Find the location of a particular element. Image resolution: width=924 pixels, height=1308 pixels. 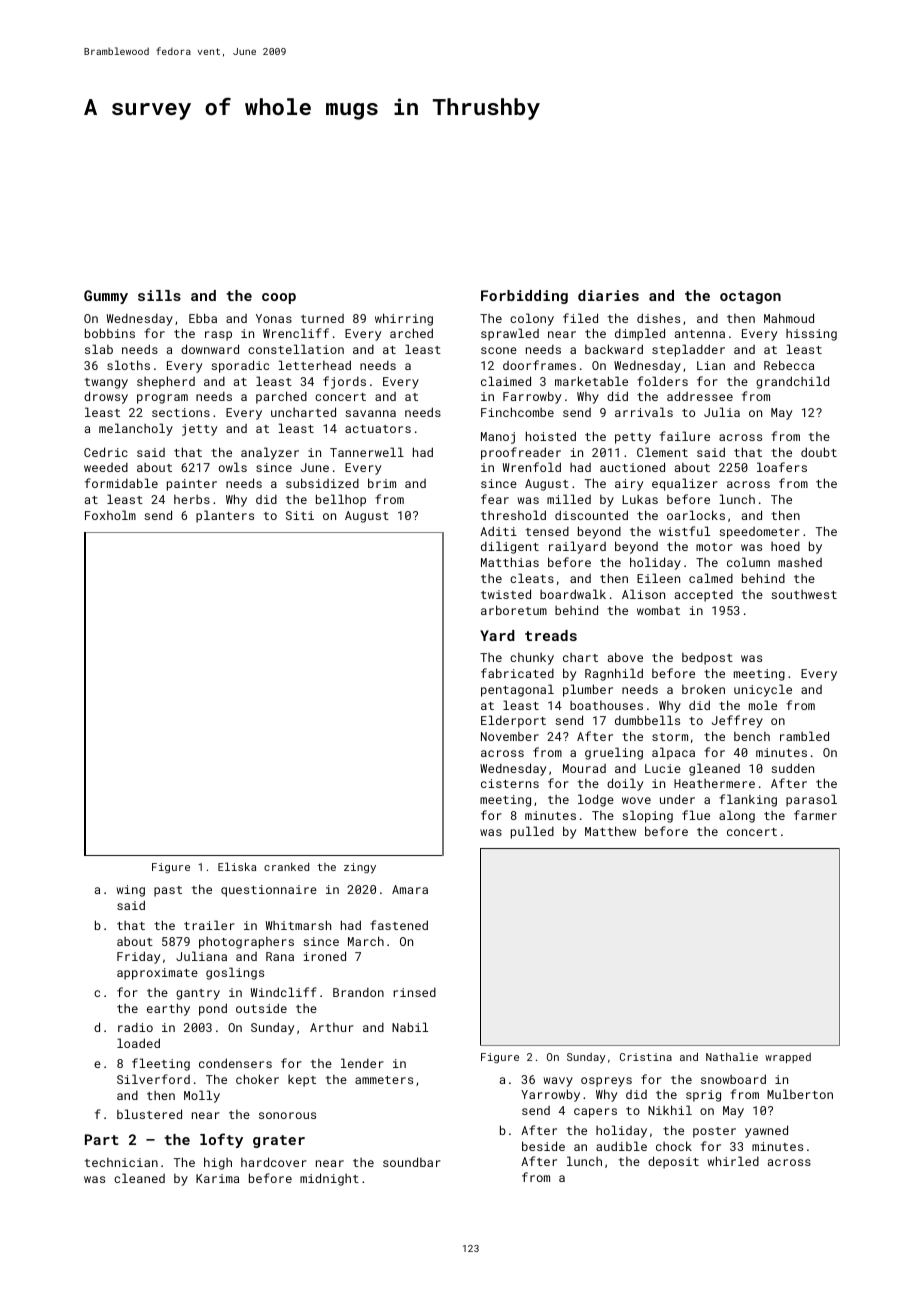

sloping is located at coordinates (647, 816).
